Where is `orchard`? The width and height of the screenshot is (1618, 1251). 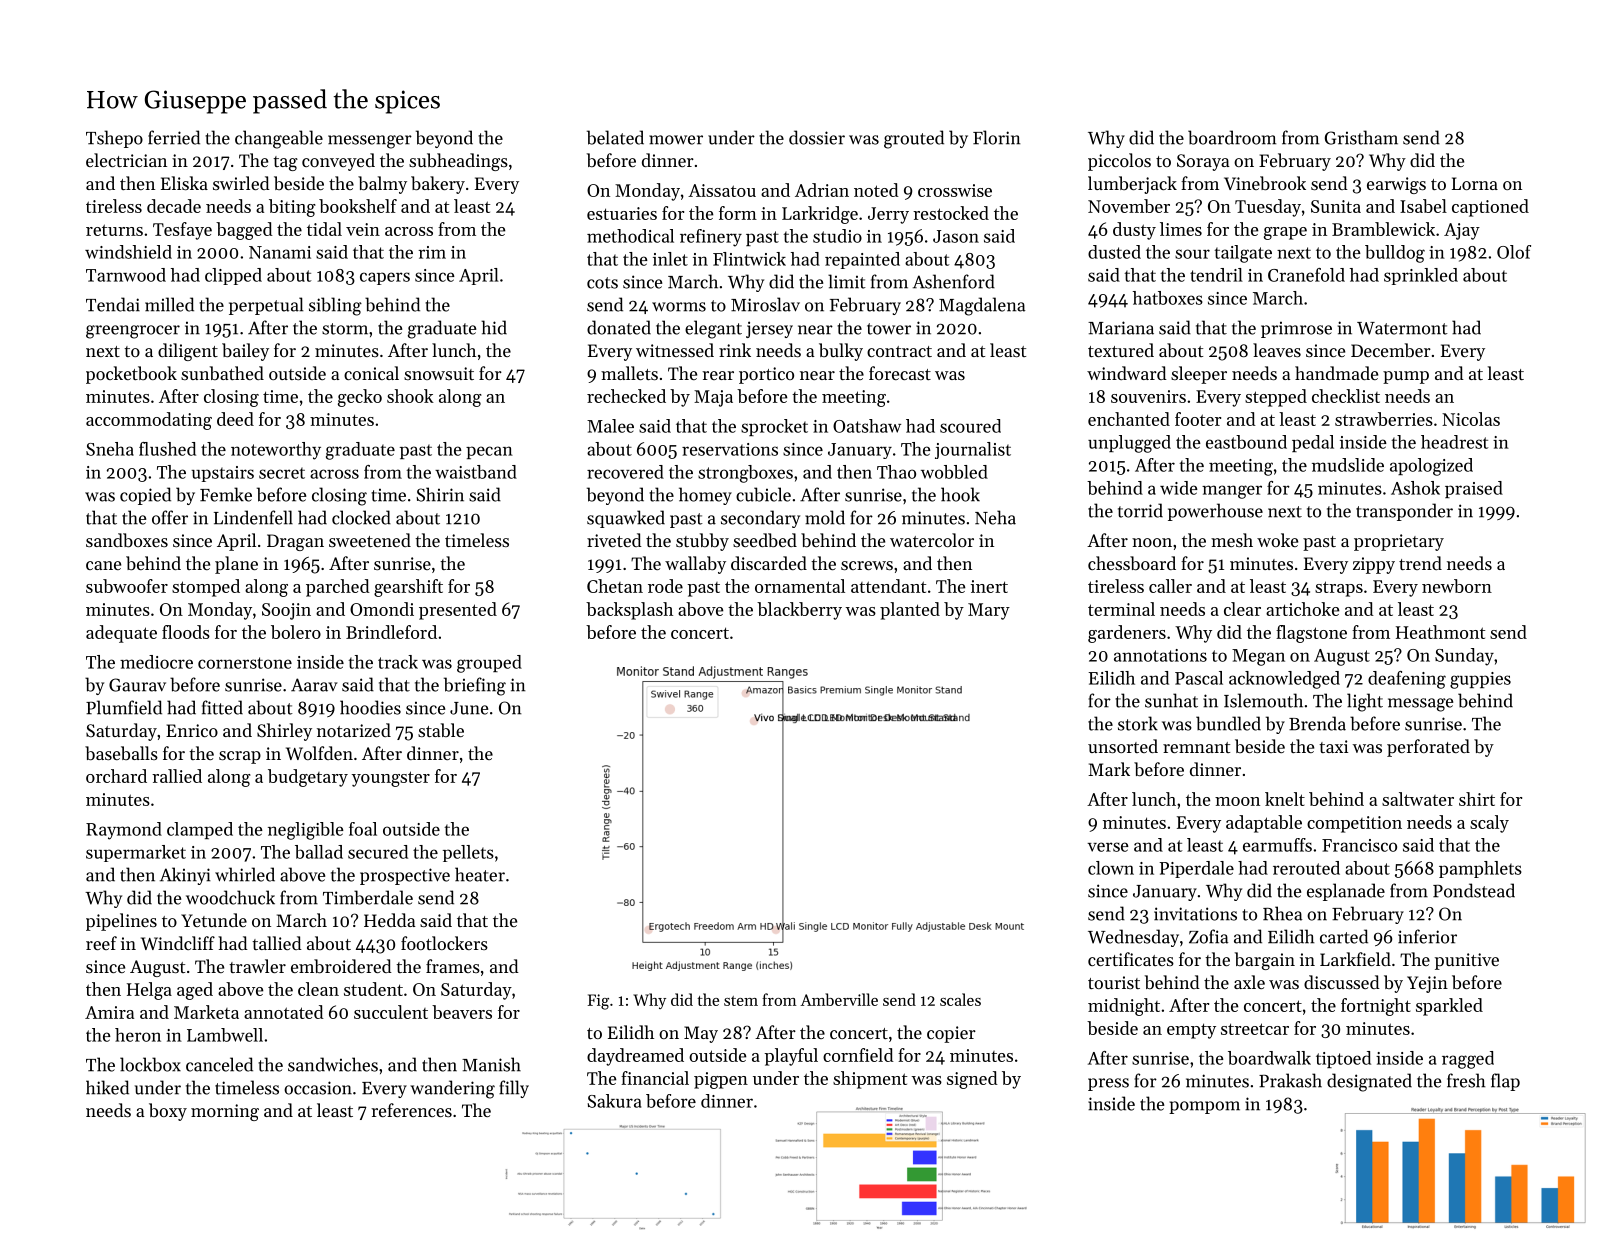 orchard is located at coordinates (116, 776).
